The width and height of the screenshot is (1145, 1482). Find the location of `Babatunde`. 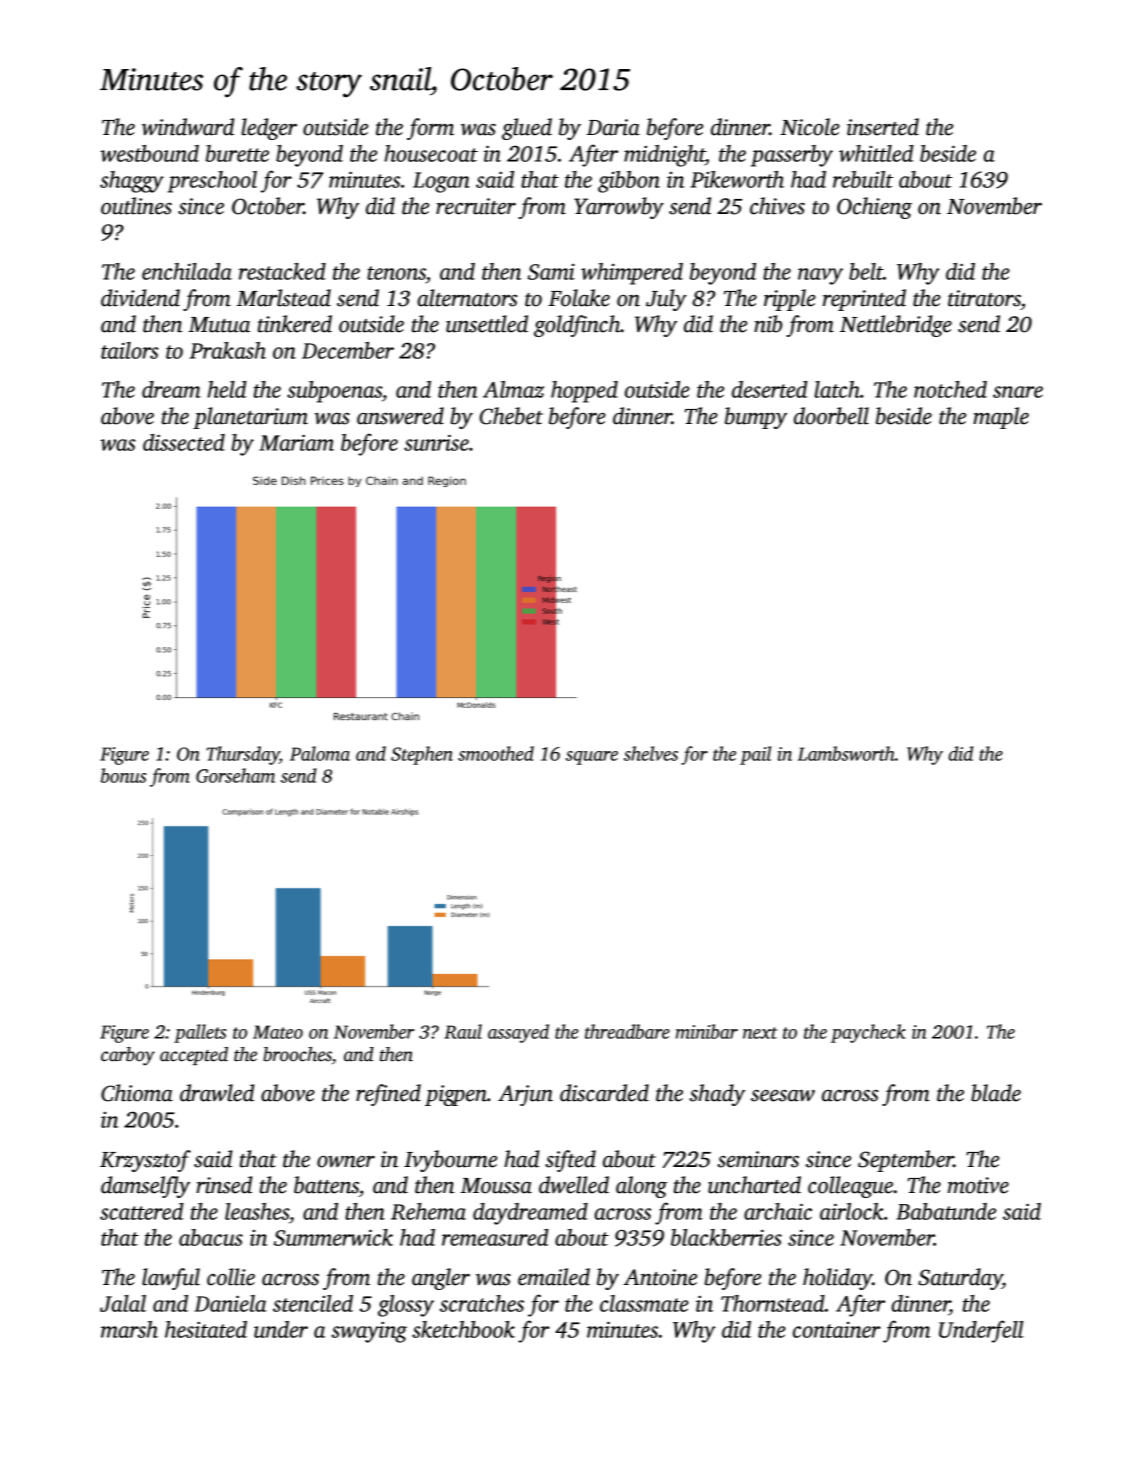

Babatunde is located at coordinates (946, 1211).
